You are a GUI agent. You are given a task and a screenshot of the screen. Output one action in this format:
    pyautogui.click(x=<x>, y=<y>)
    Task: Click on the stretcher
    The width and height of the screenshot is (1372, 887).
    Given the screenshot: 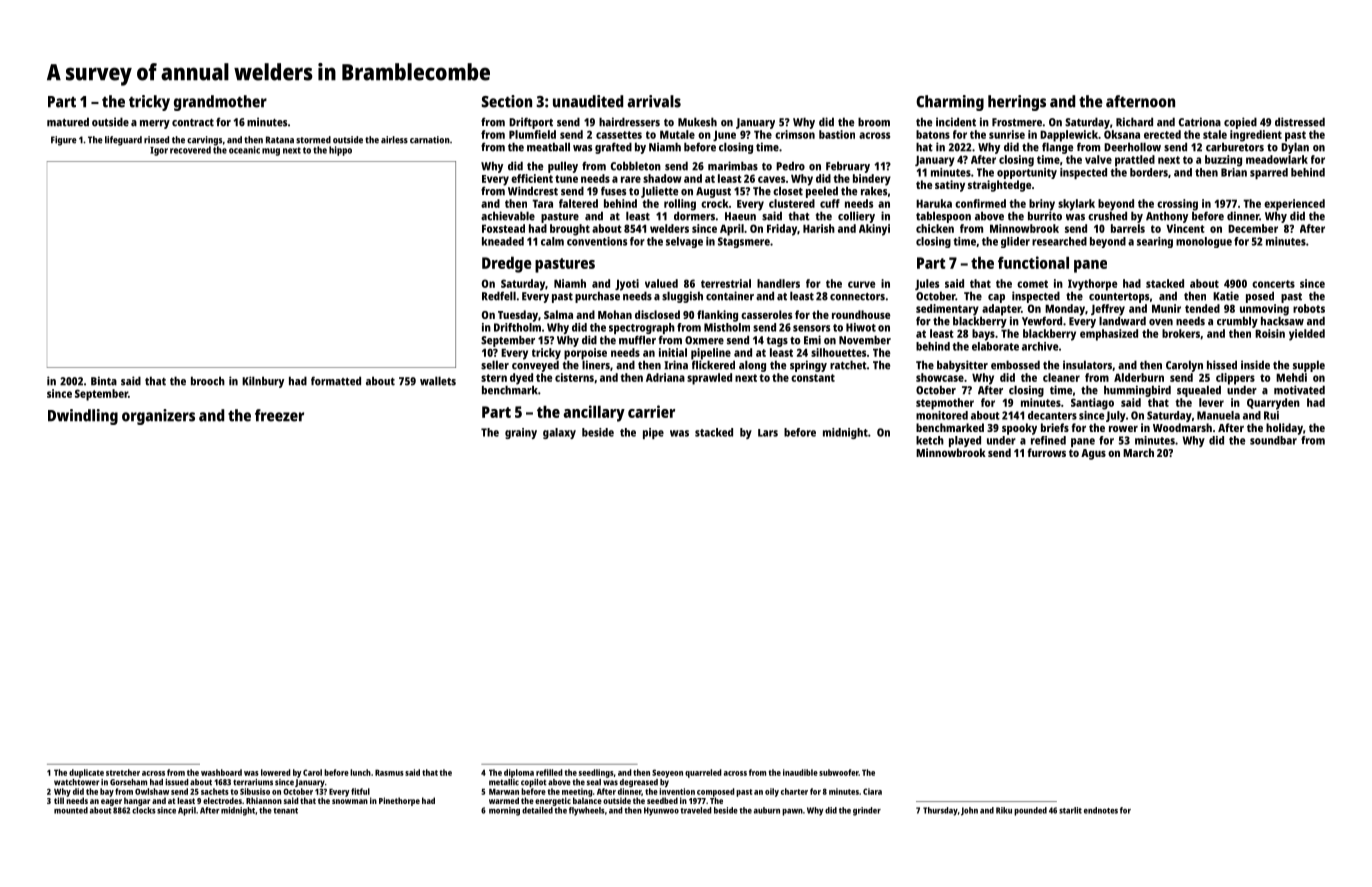 What is the action you would take?
    pyautogui.click(x=123, y=772)
